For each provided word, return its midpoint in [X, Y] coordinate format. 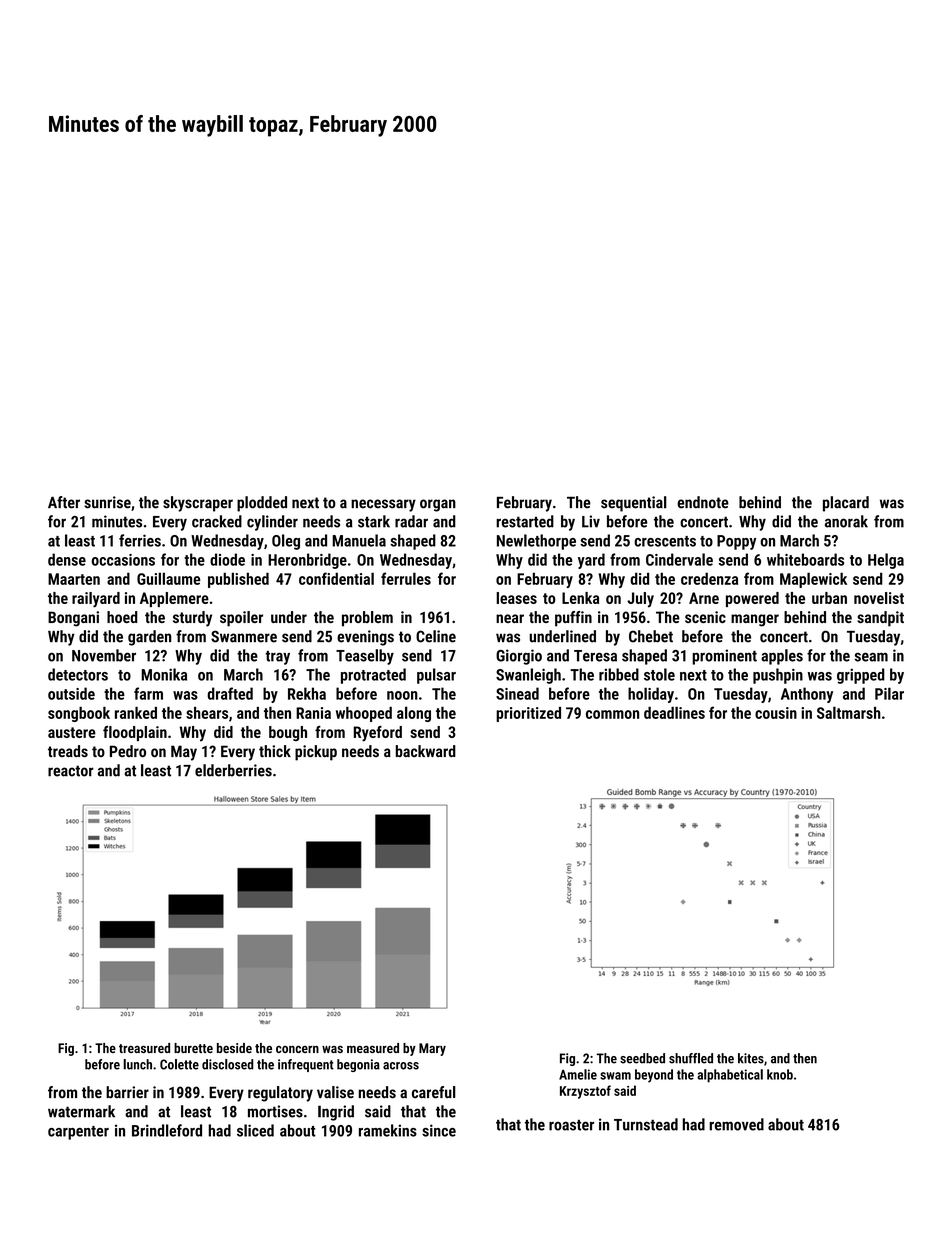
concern [297, 1049]
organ [438, 505]
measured [373, 1048]
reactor [71, 771]
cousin [776, 713]
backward [426, 751]
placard [846, 504]
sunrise [107, 502]
